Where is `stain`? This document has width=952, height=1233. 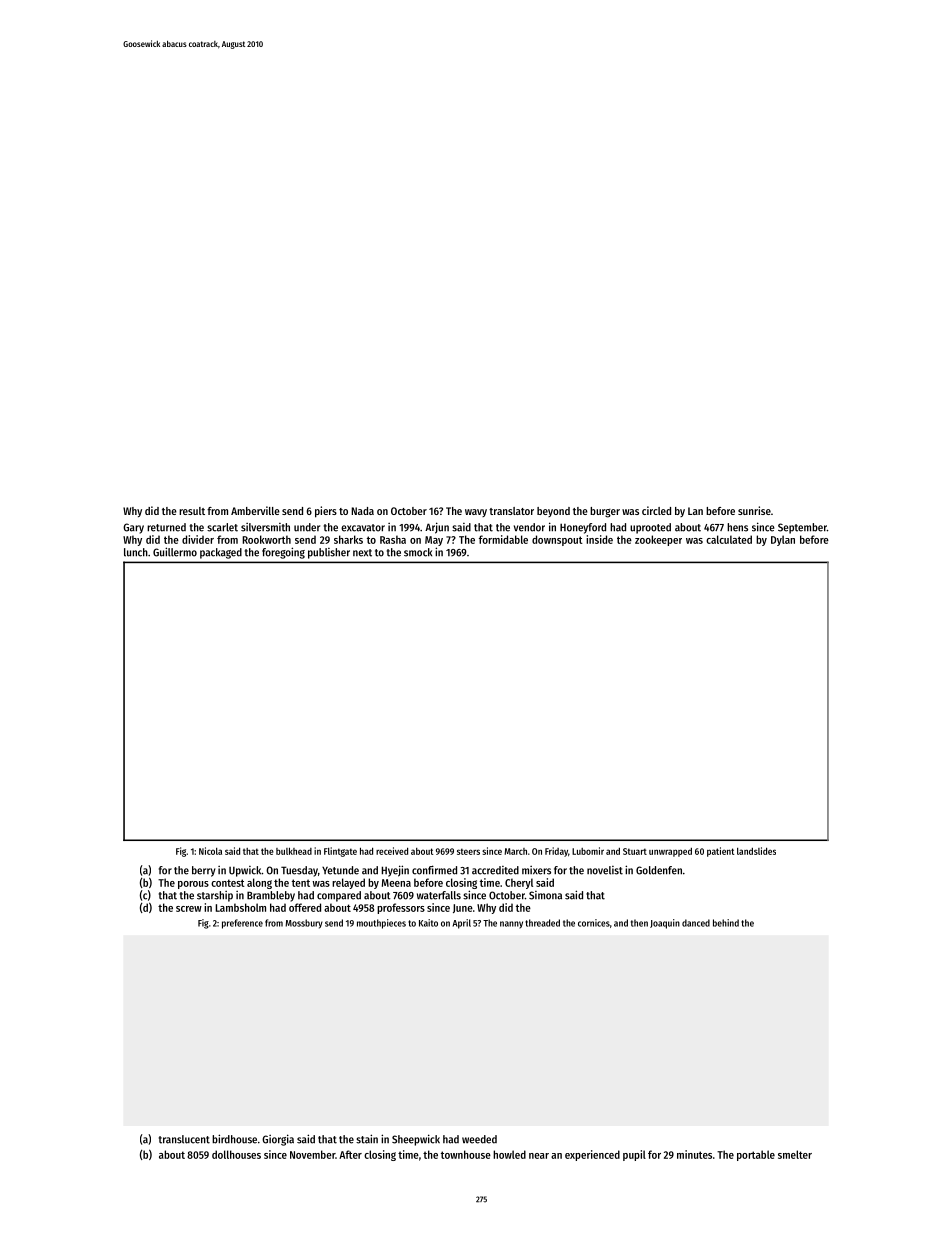 stain is located at coordinates (367, 1139).
